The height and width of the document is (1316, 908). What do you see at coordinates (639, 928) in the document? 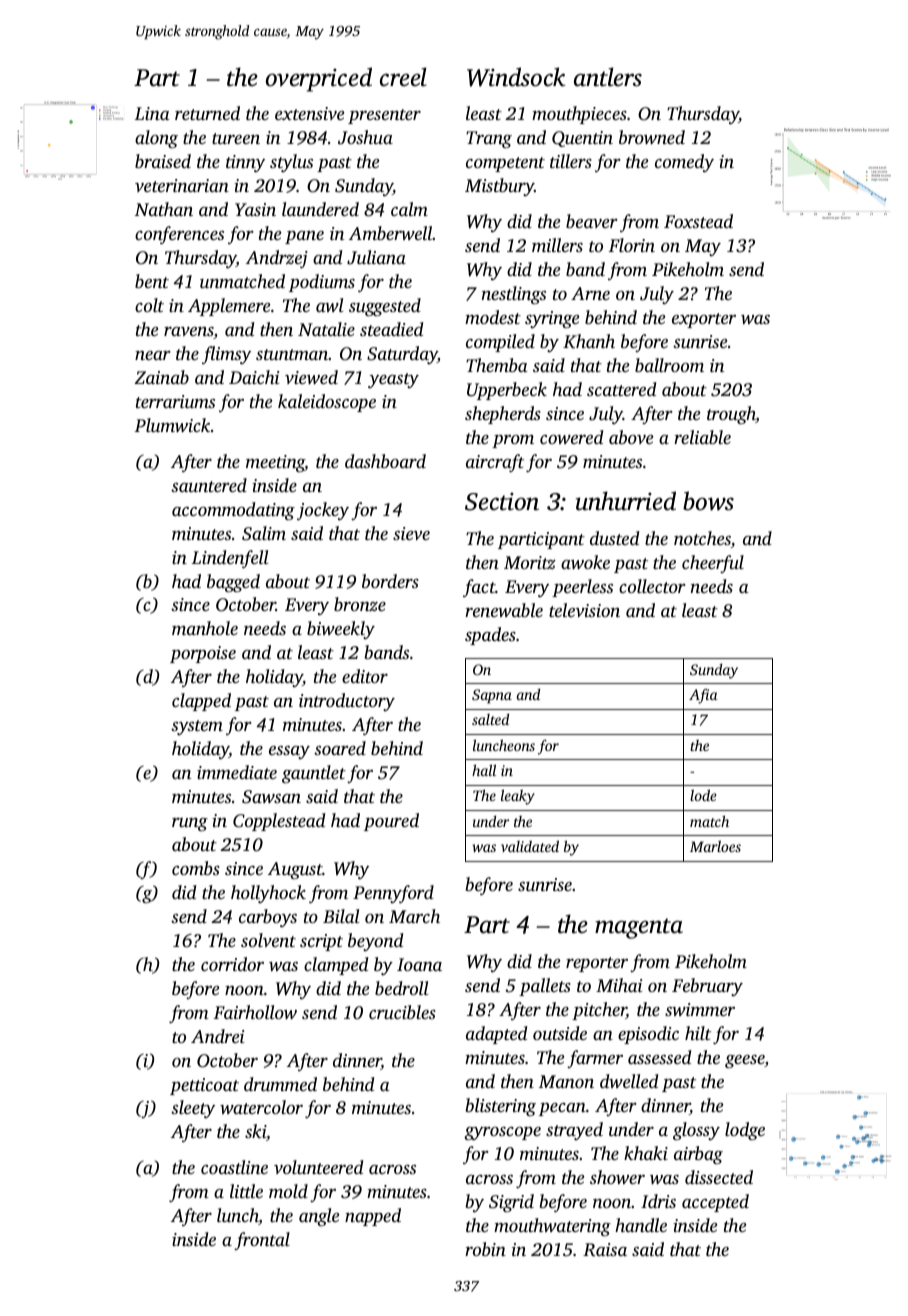
I see `magenta` at bounding box center [639, 928].
